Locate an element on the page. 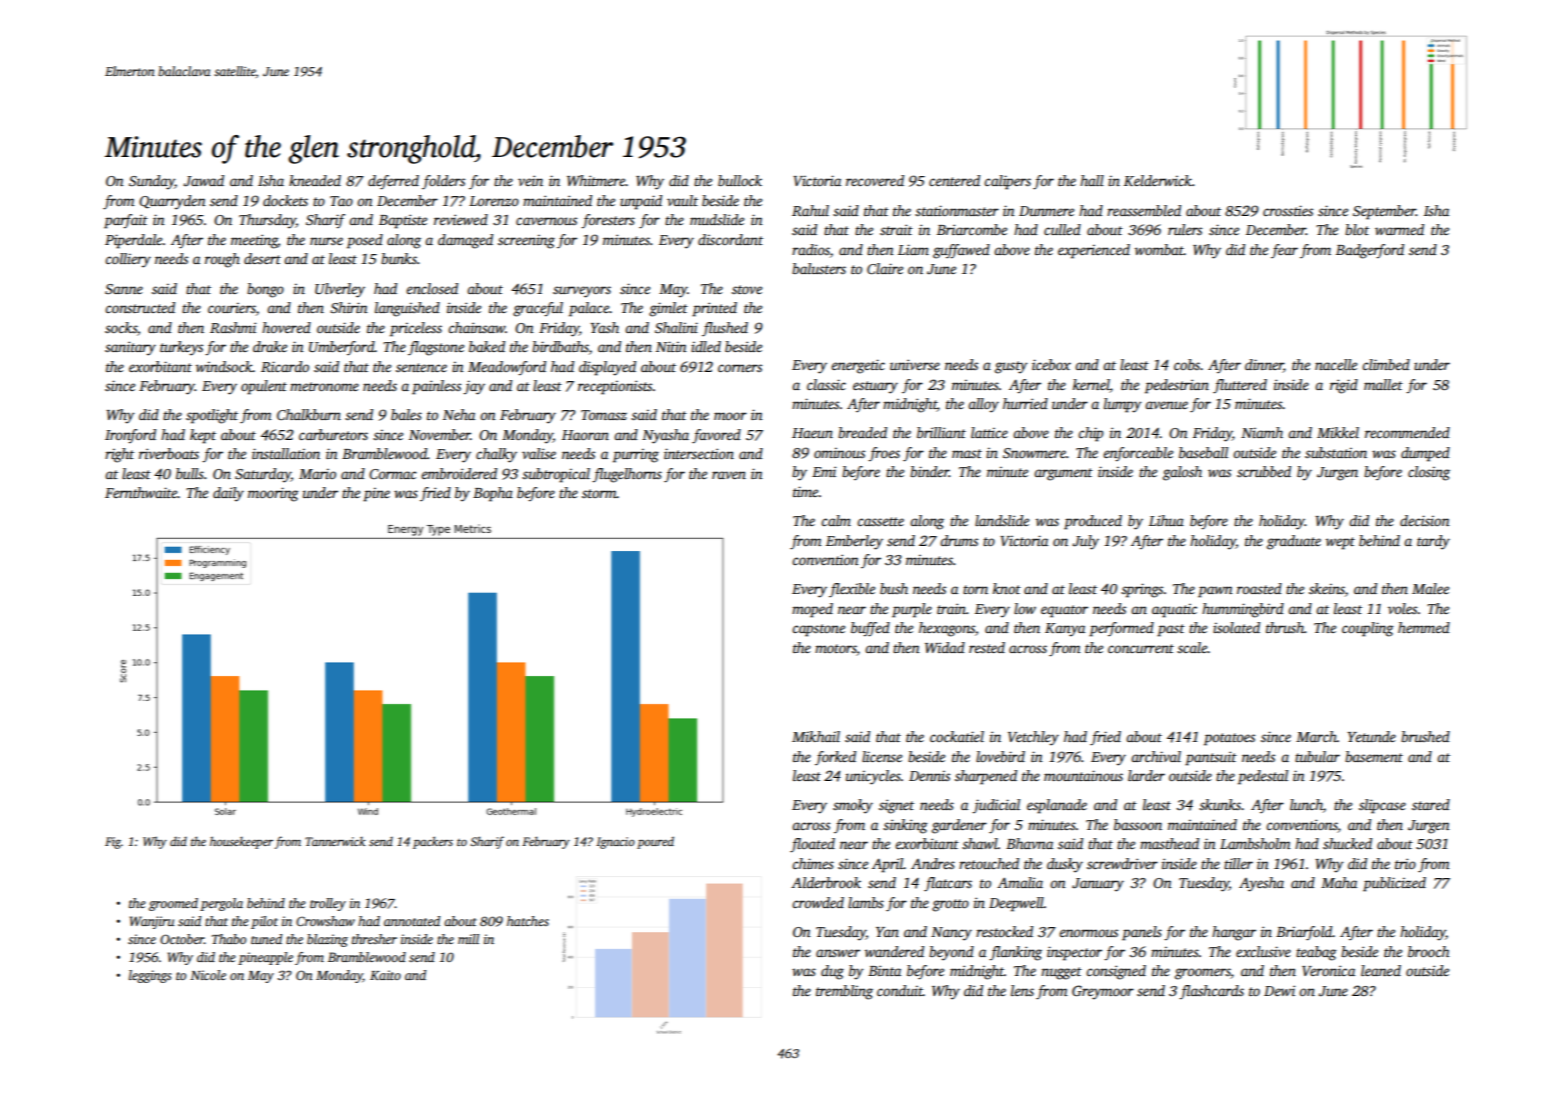 This page has height=1099, width=1555. larder is located at coordinates (1146, 775).
